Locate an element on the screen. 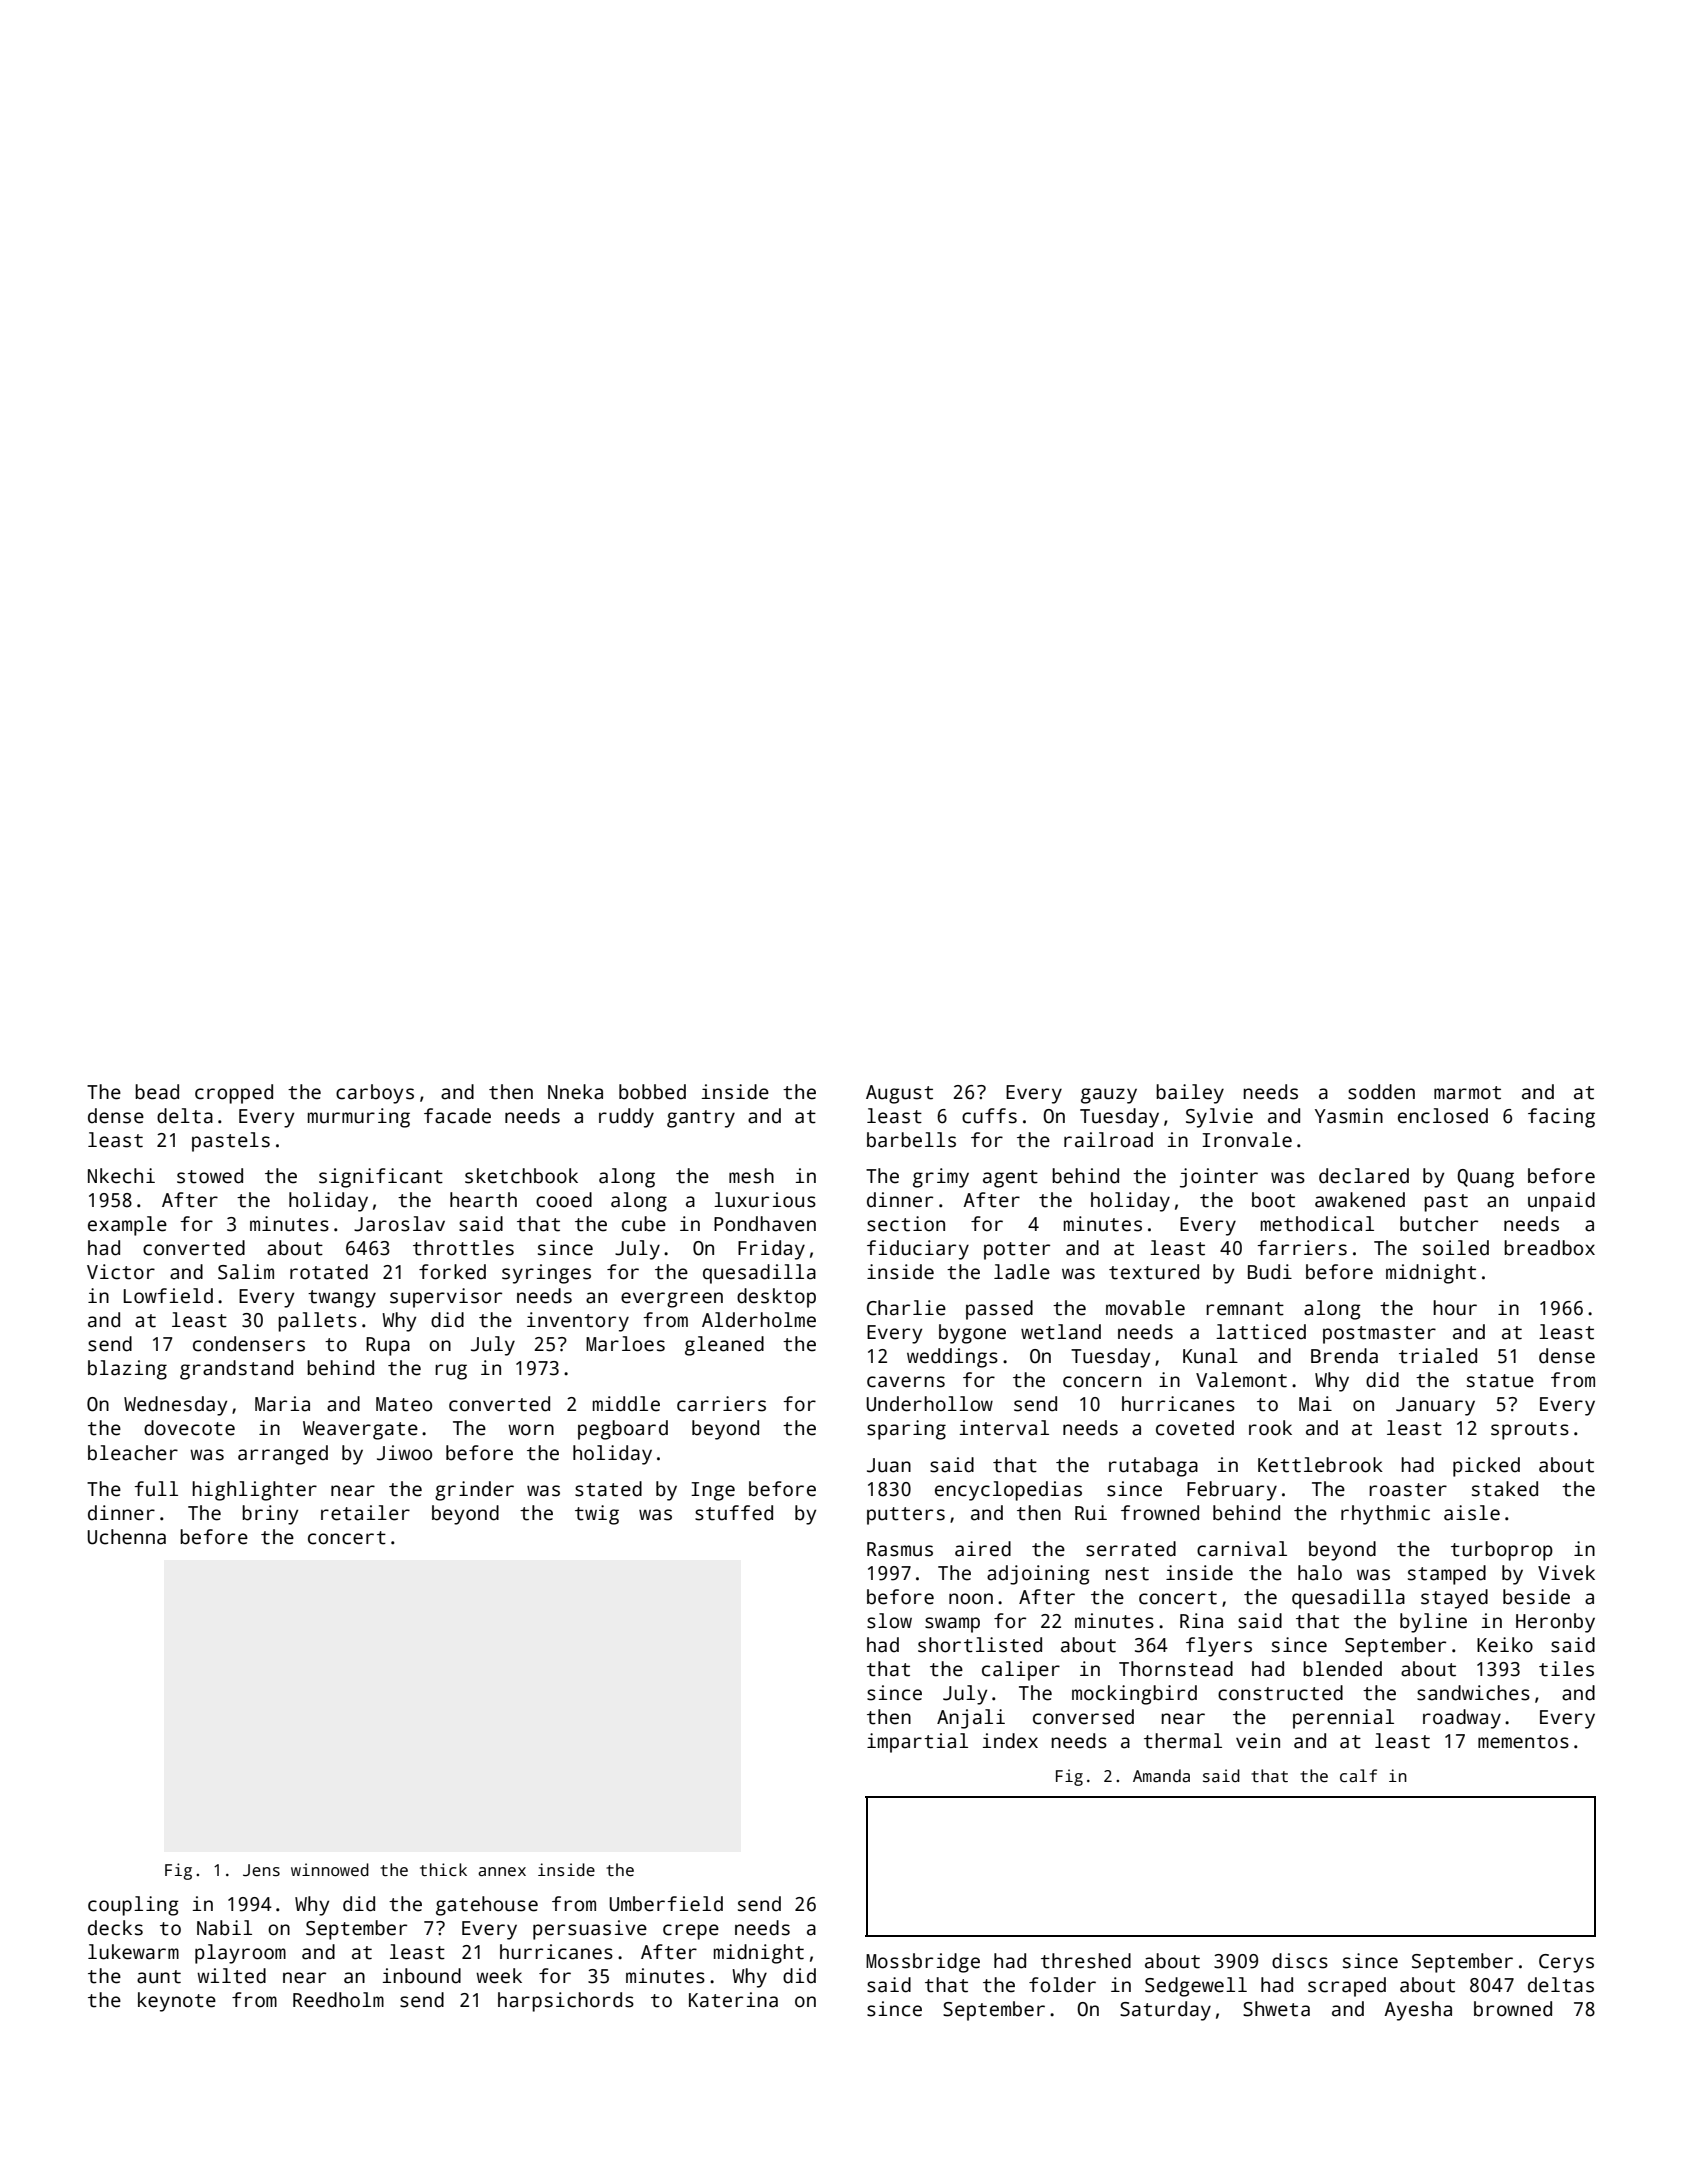  bead is located at coordinates (157, 1092).
